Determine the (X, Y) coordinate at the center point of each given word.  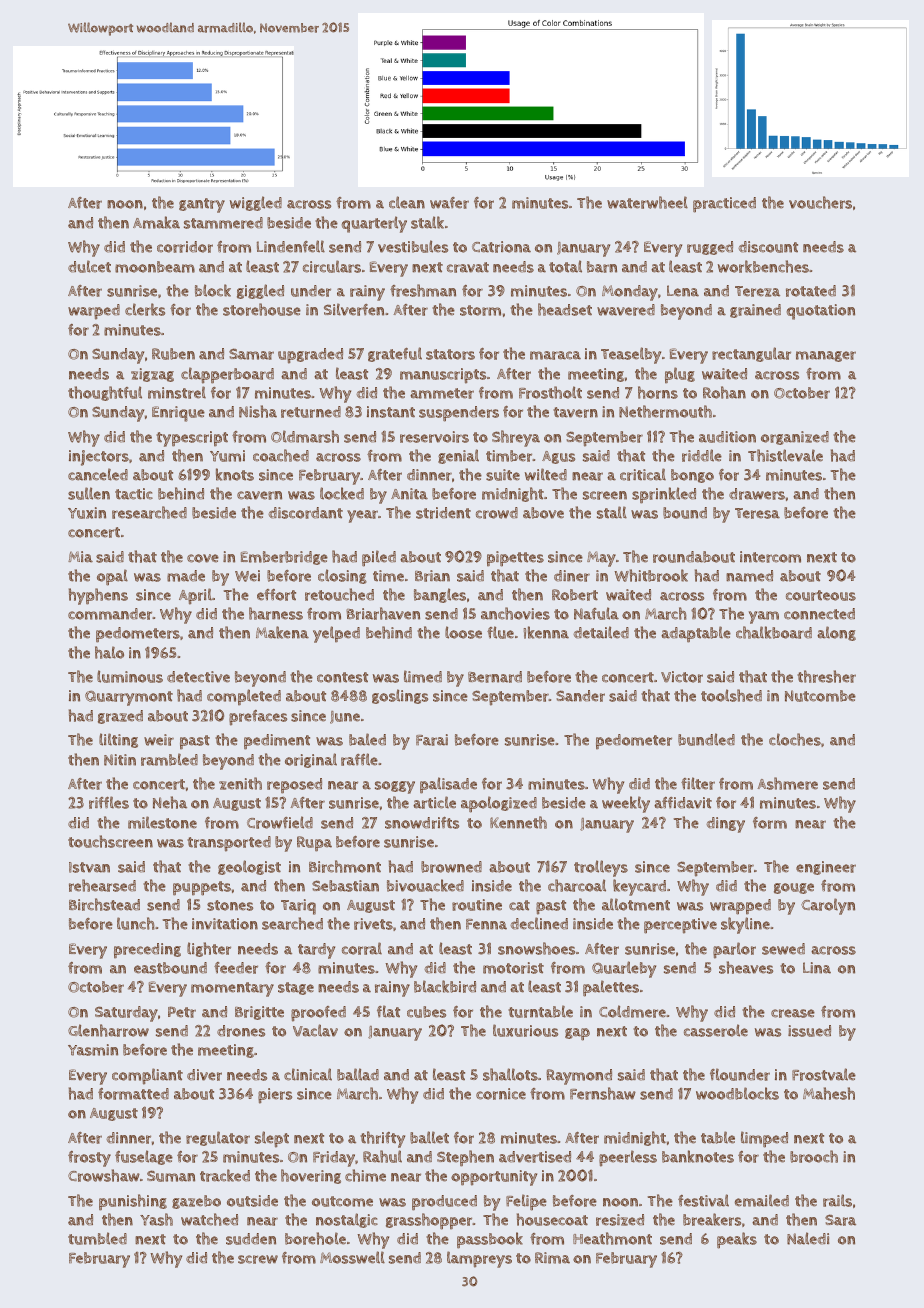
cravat (468, 267)
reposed (294, 786)
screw (258, 1259)
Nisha (258, 411)
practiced (724, 205)
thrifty (382, 1139)
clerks (145, 309)
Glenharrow (108, 1030)
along (836, 633)
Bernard (495, 677)
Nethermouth (665, 411)
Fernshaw (603, 1093)
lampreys (479, 1259)
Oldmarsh (305, 436)
